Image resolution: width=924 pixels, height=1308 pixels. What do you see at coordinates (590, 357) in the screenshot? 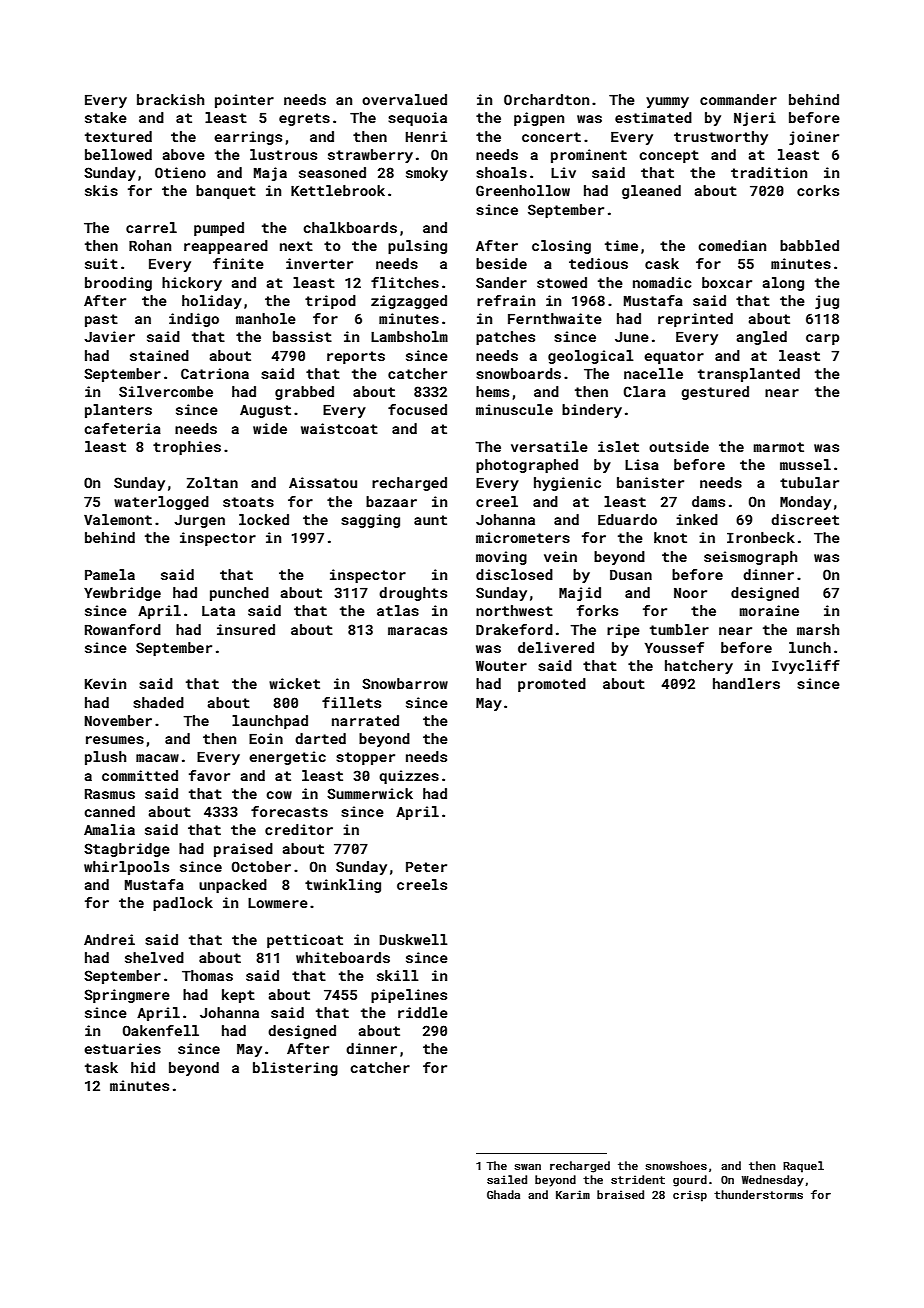
I see `geological` at bounding box center [590, 357].
